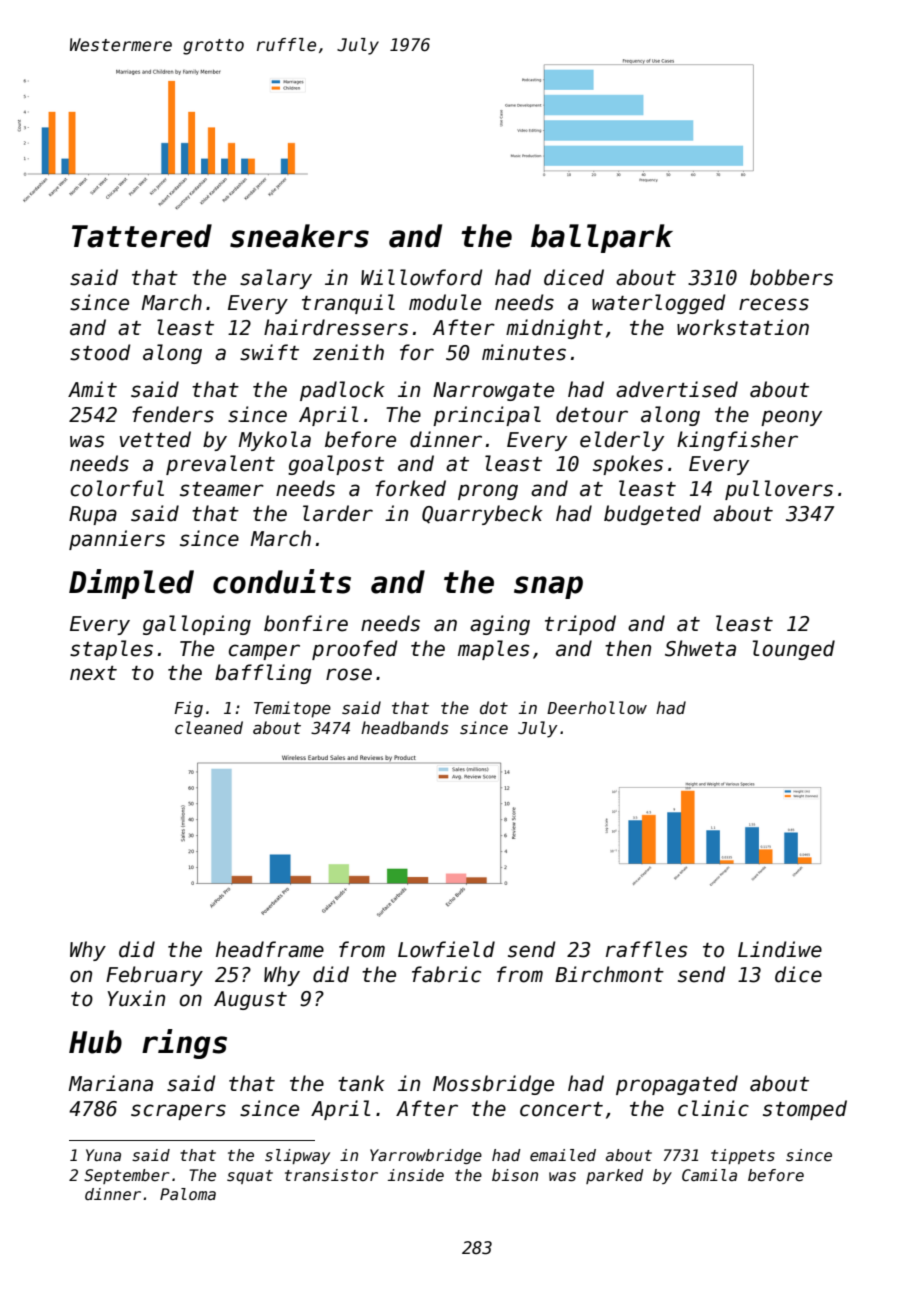 This page has width=924, height=1308. I want to click on larder, so click(338, 513).
